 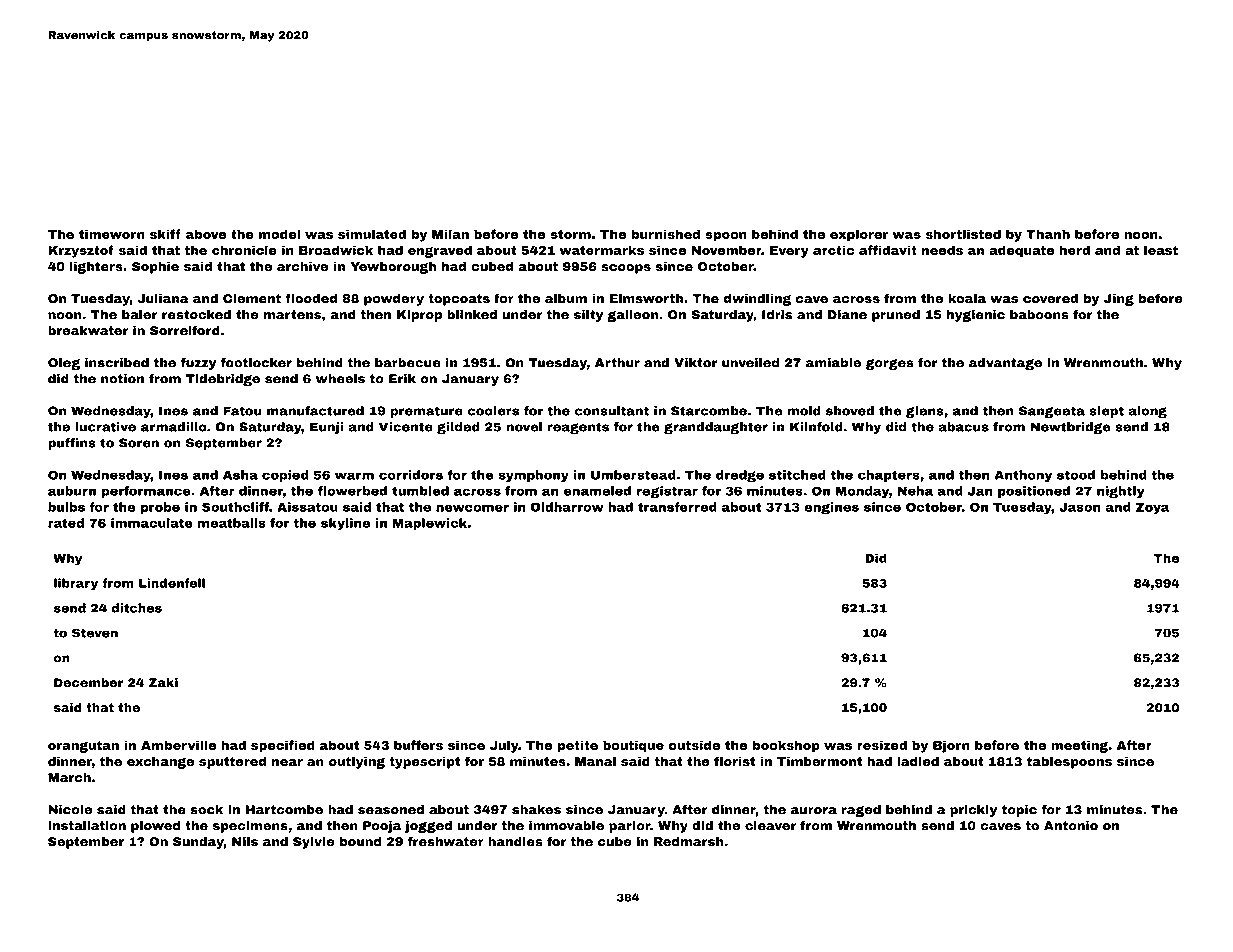 What do you see at coordinates (567, 507) in the document?
I see `Oldharrow` at bounding box center [567, 507].
